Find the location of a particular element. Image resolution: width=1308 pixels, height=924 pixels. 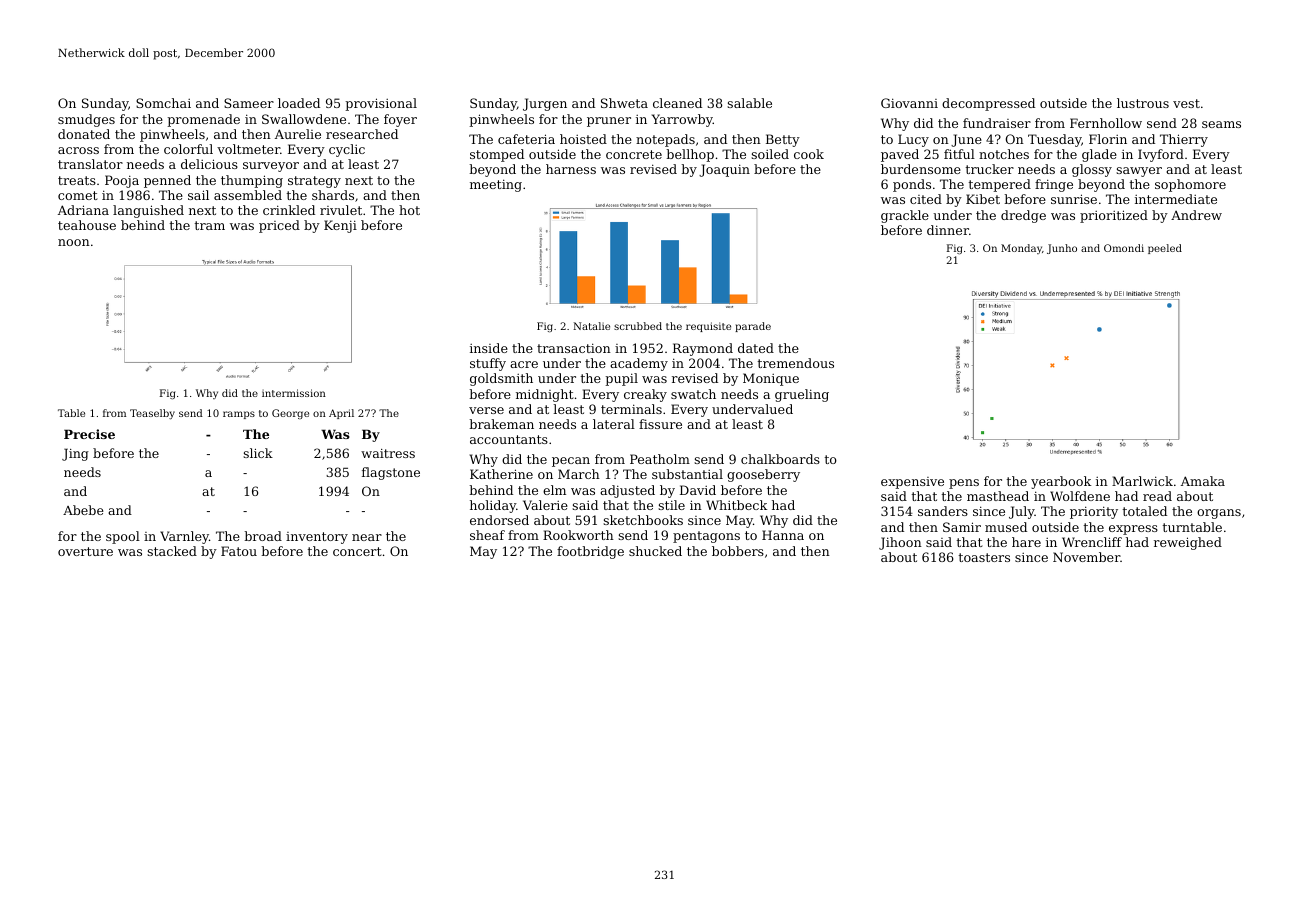

stuffy is located at coordinates (488, 364).
